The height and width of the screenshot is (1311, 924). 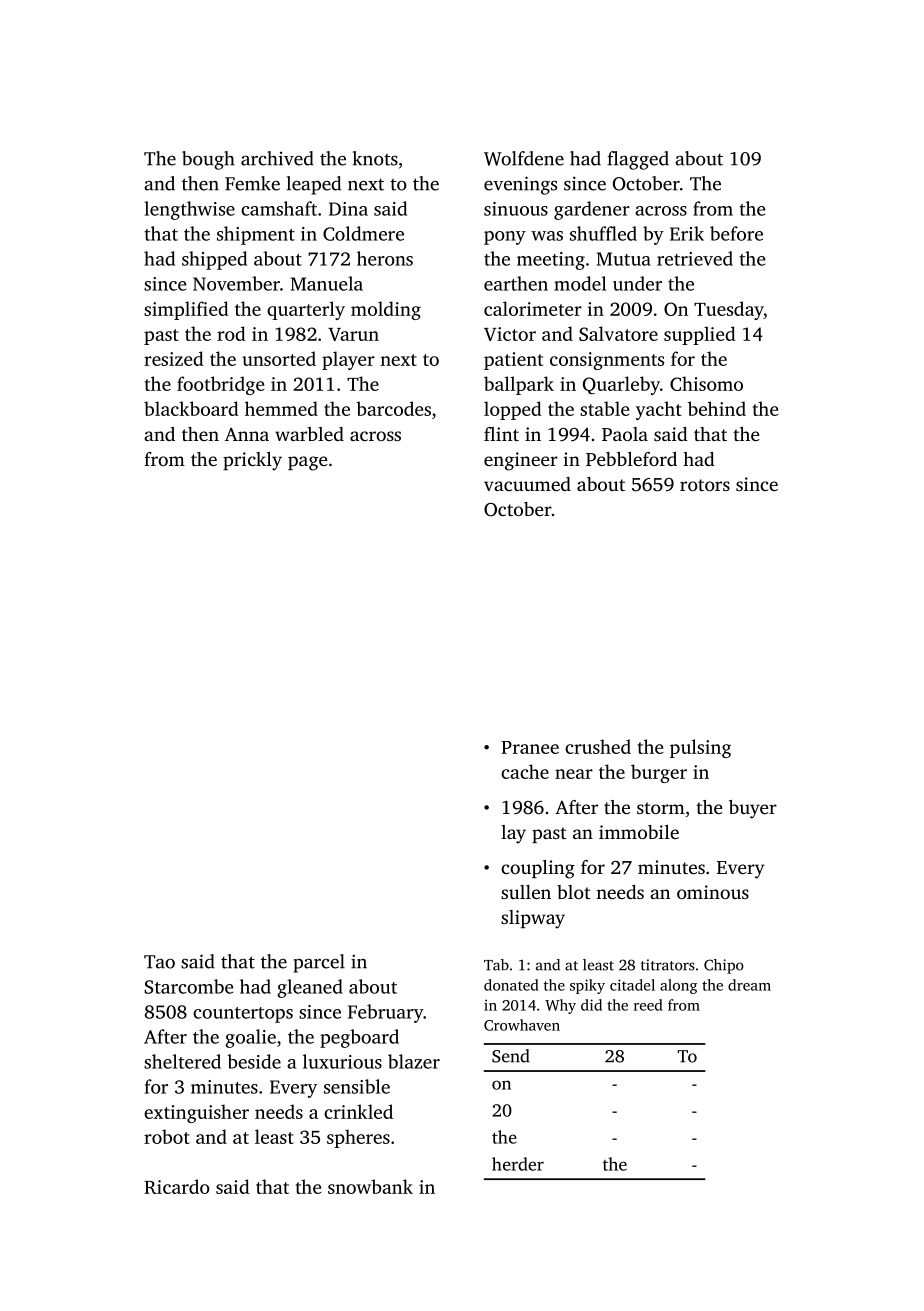 What do you see at coordinates (358, 1138) in the screenshot?
I see `spheres` at bounding box center [358, 1138].
